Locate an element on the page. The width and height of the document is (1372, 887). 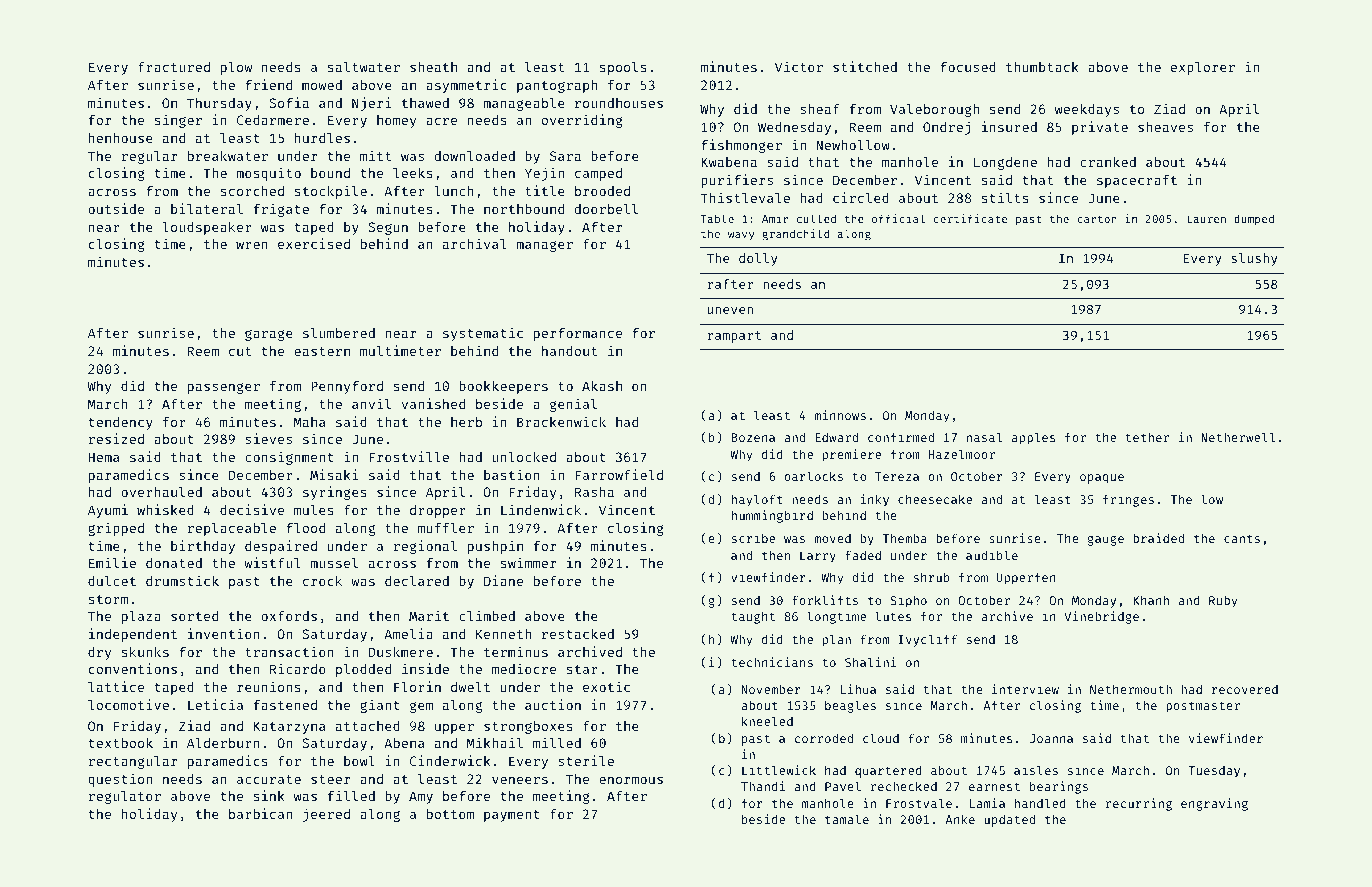
transaction is located at coordinates (289, 651).
